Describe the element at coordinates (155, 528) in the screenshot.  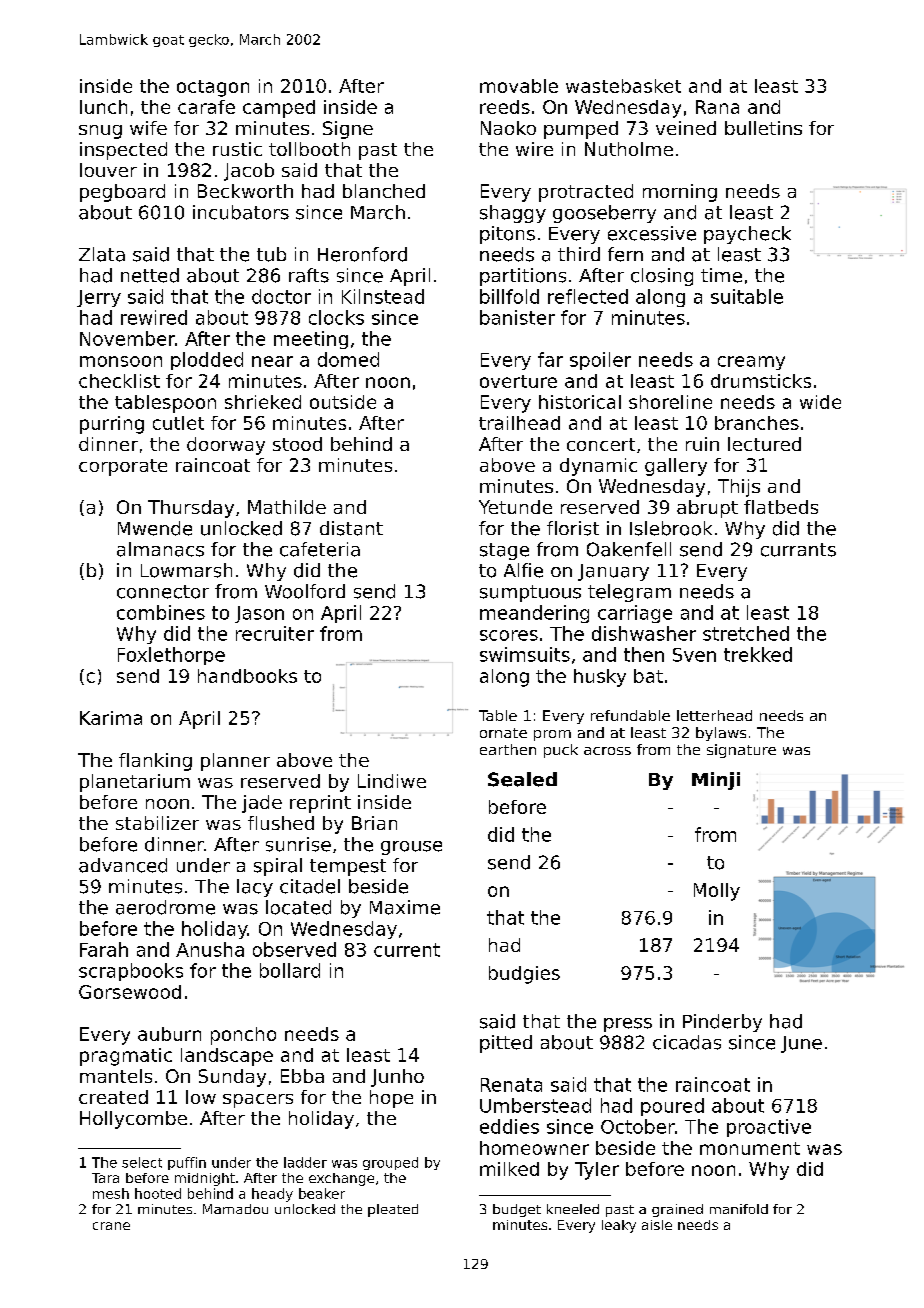
I see `Mwende` at that location.
